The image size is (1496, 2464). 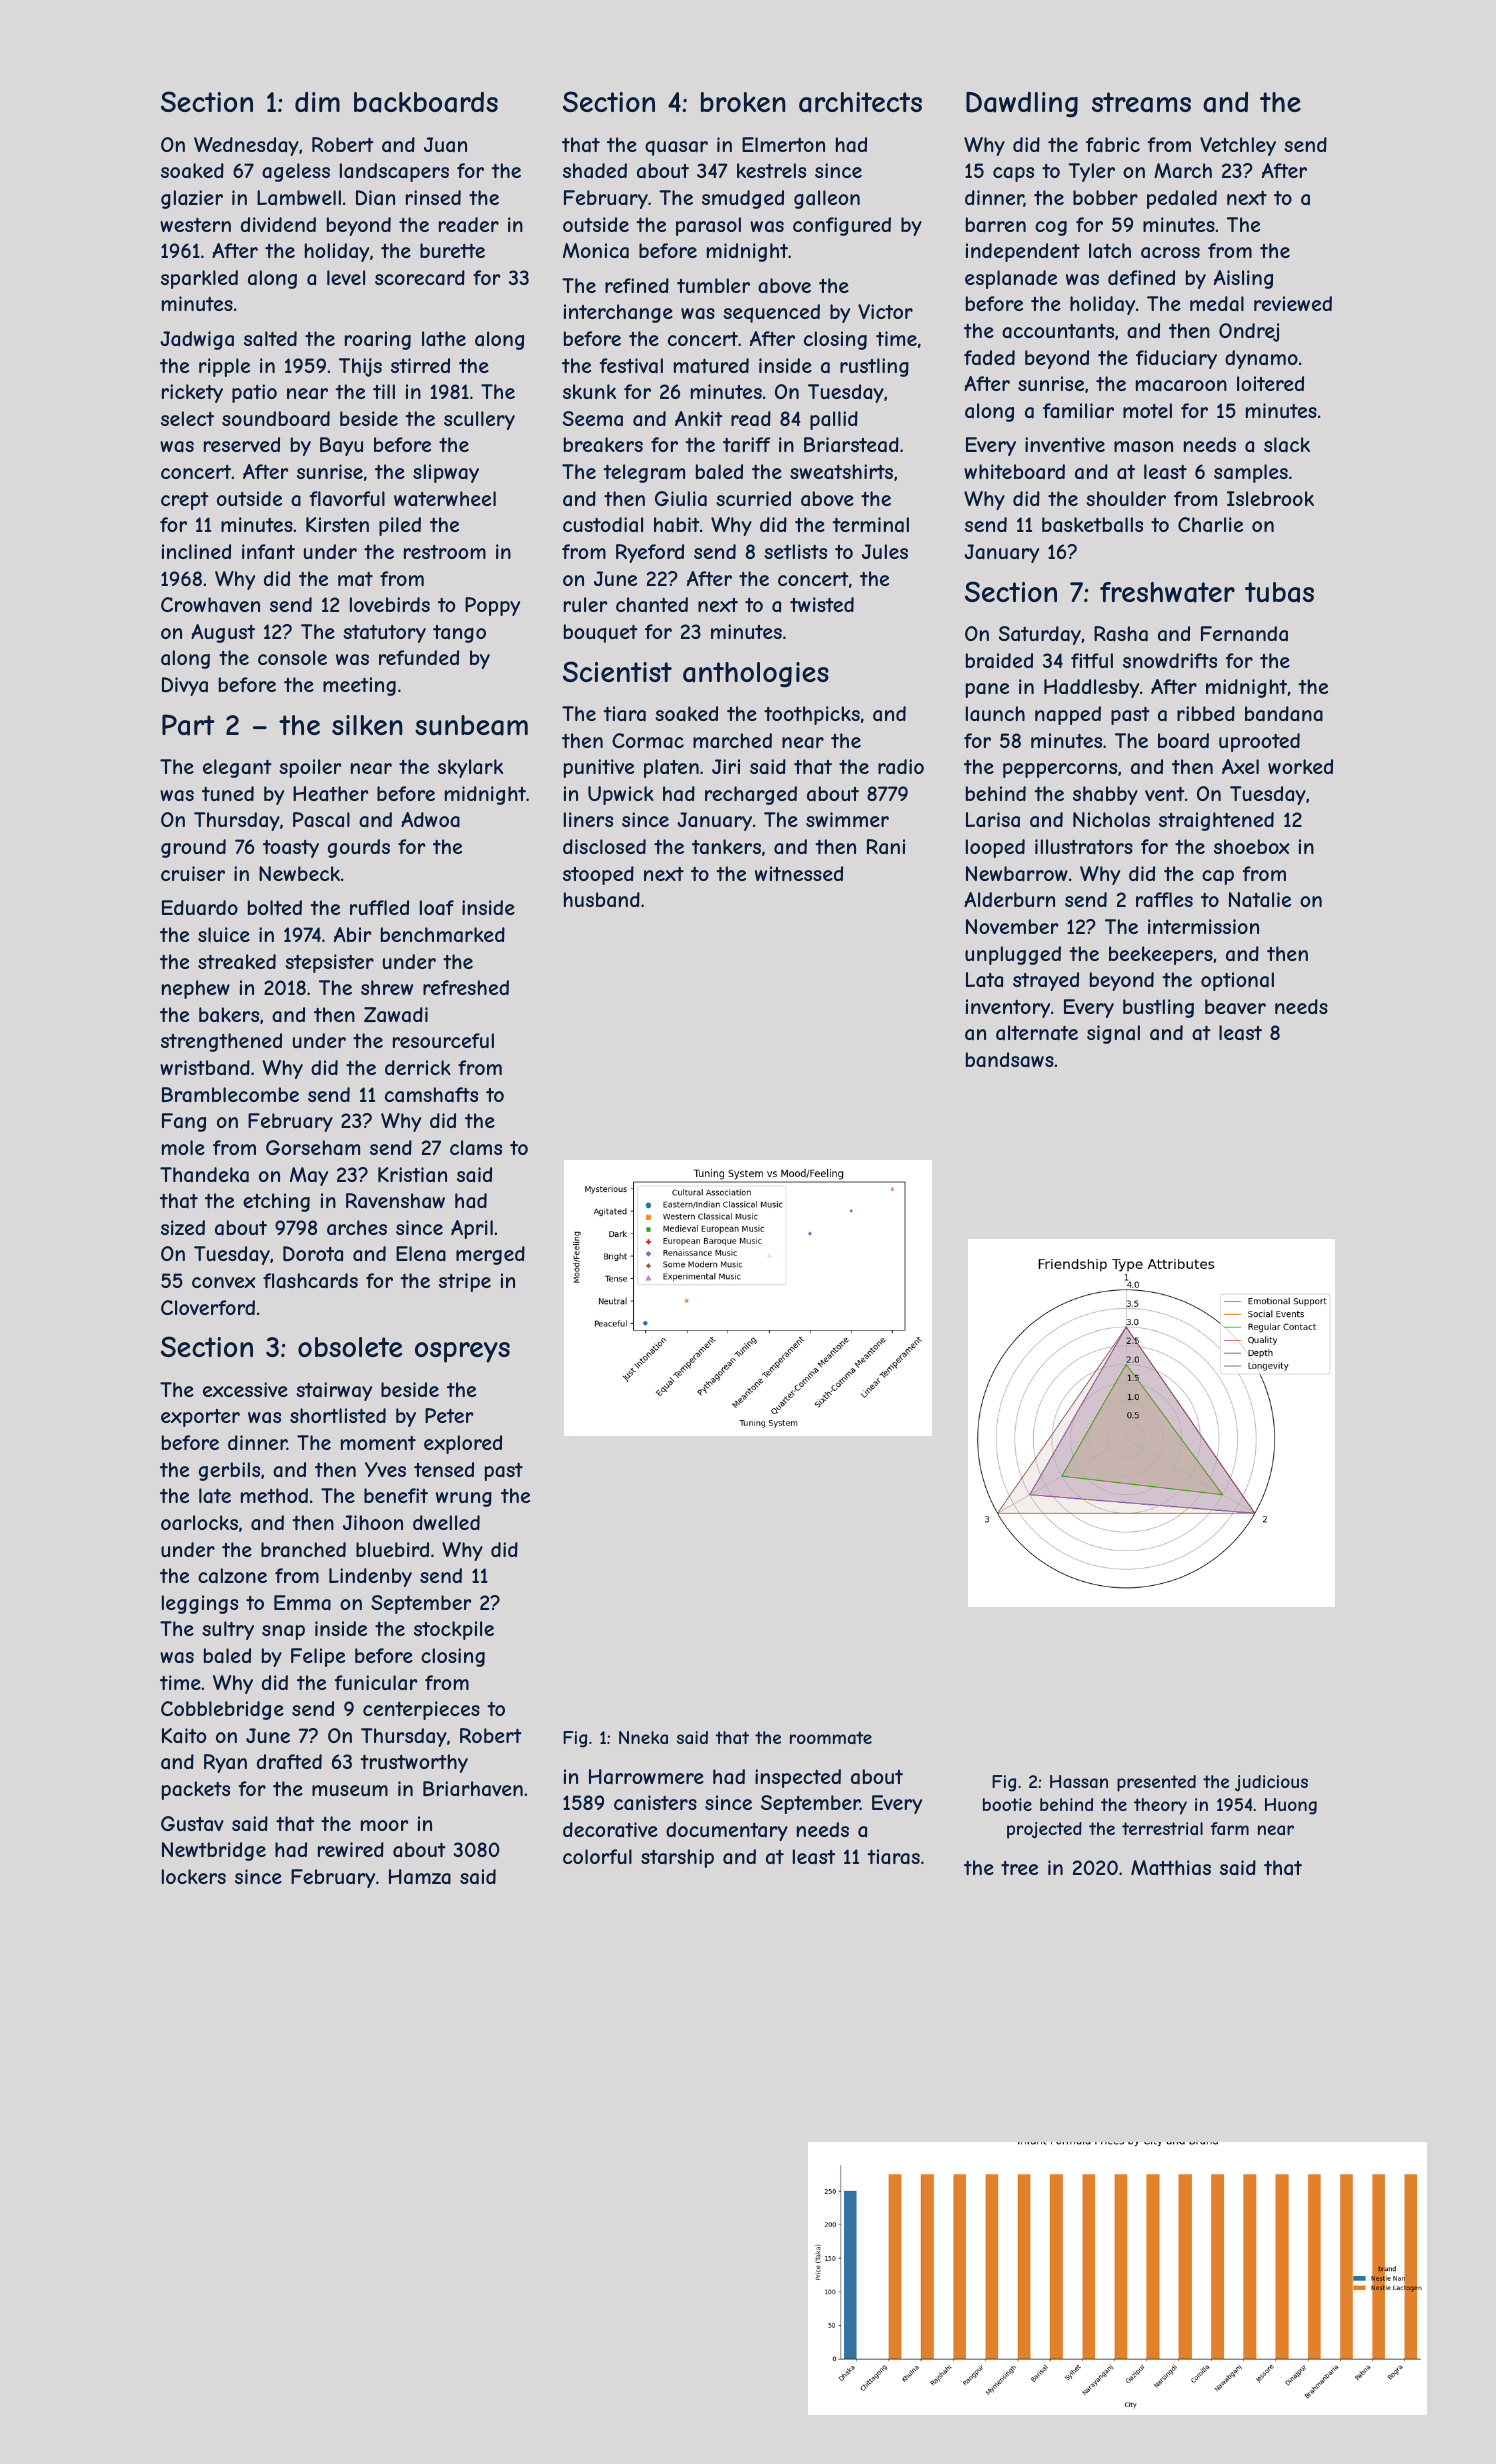 What do you see at coordinates (313, 1253) in the screenshot?
I see `Dorota` at bounding box center [313, 1253].
